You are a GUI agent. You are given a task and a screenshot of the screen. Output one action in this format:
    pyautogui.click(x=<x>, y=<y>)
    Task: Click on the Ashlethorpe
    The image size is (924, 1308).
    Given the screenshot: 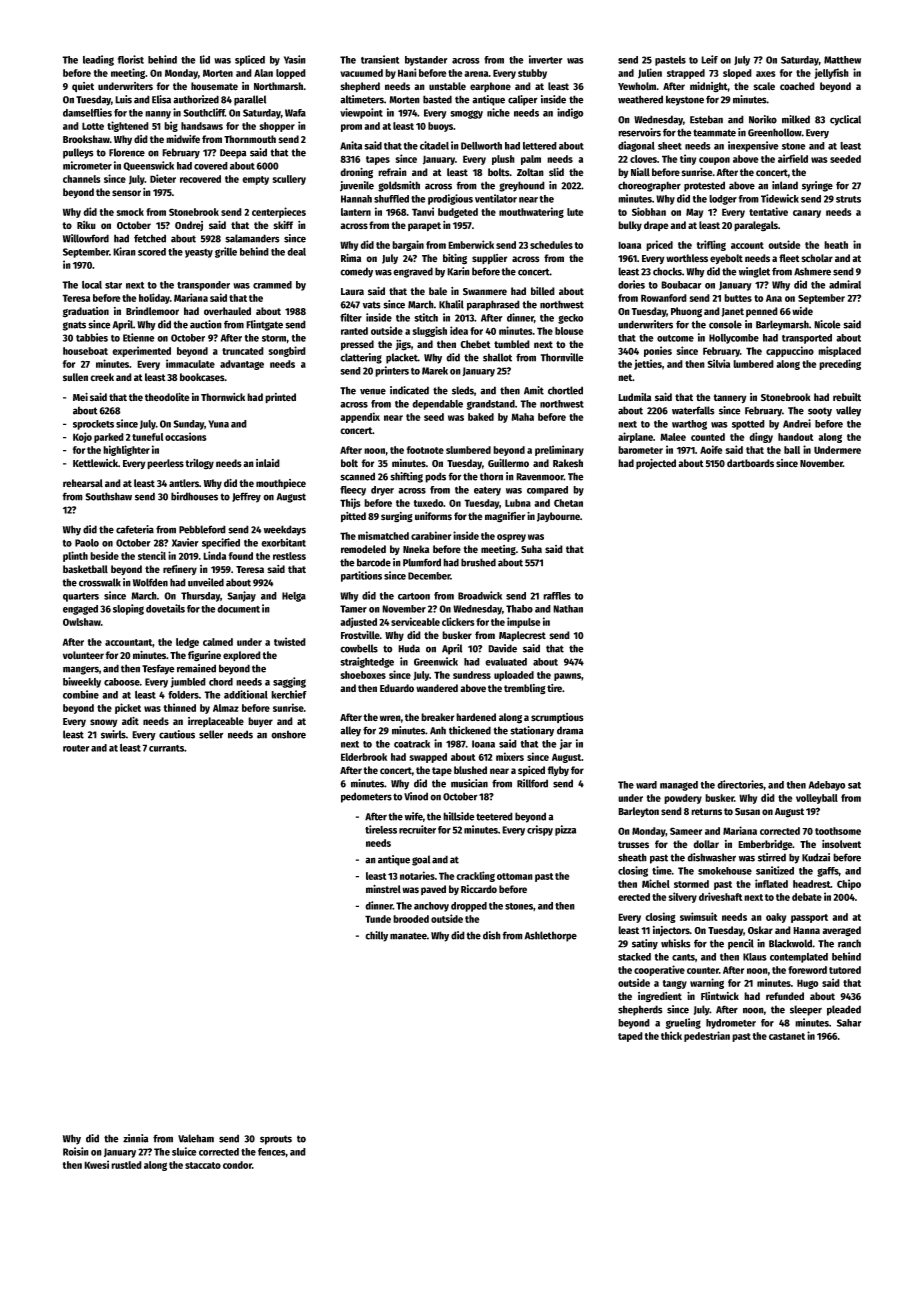 What is the action you would take?
    pyautogui.click(x=550, y=936)
